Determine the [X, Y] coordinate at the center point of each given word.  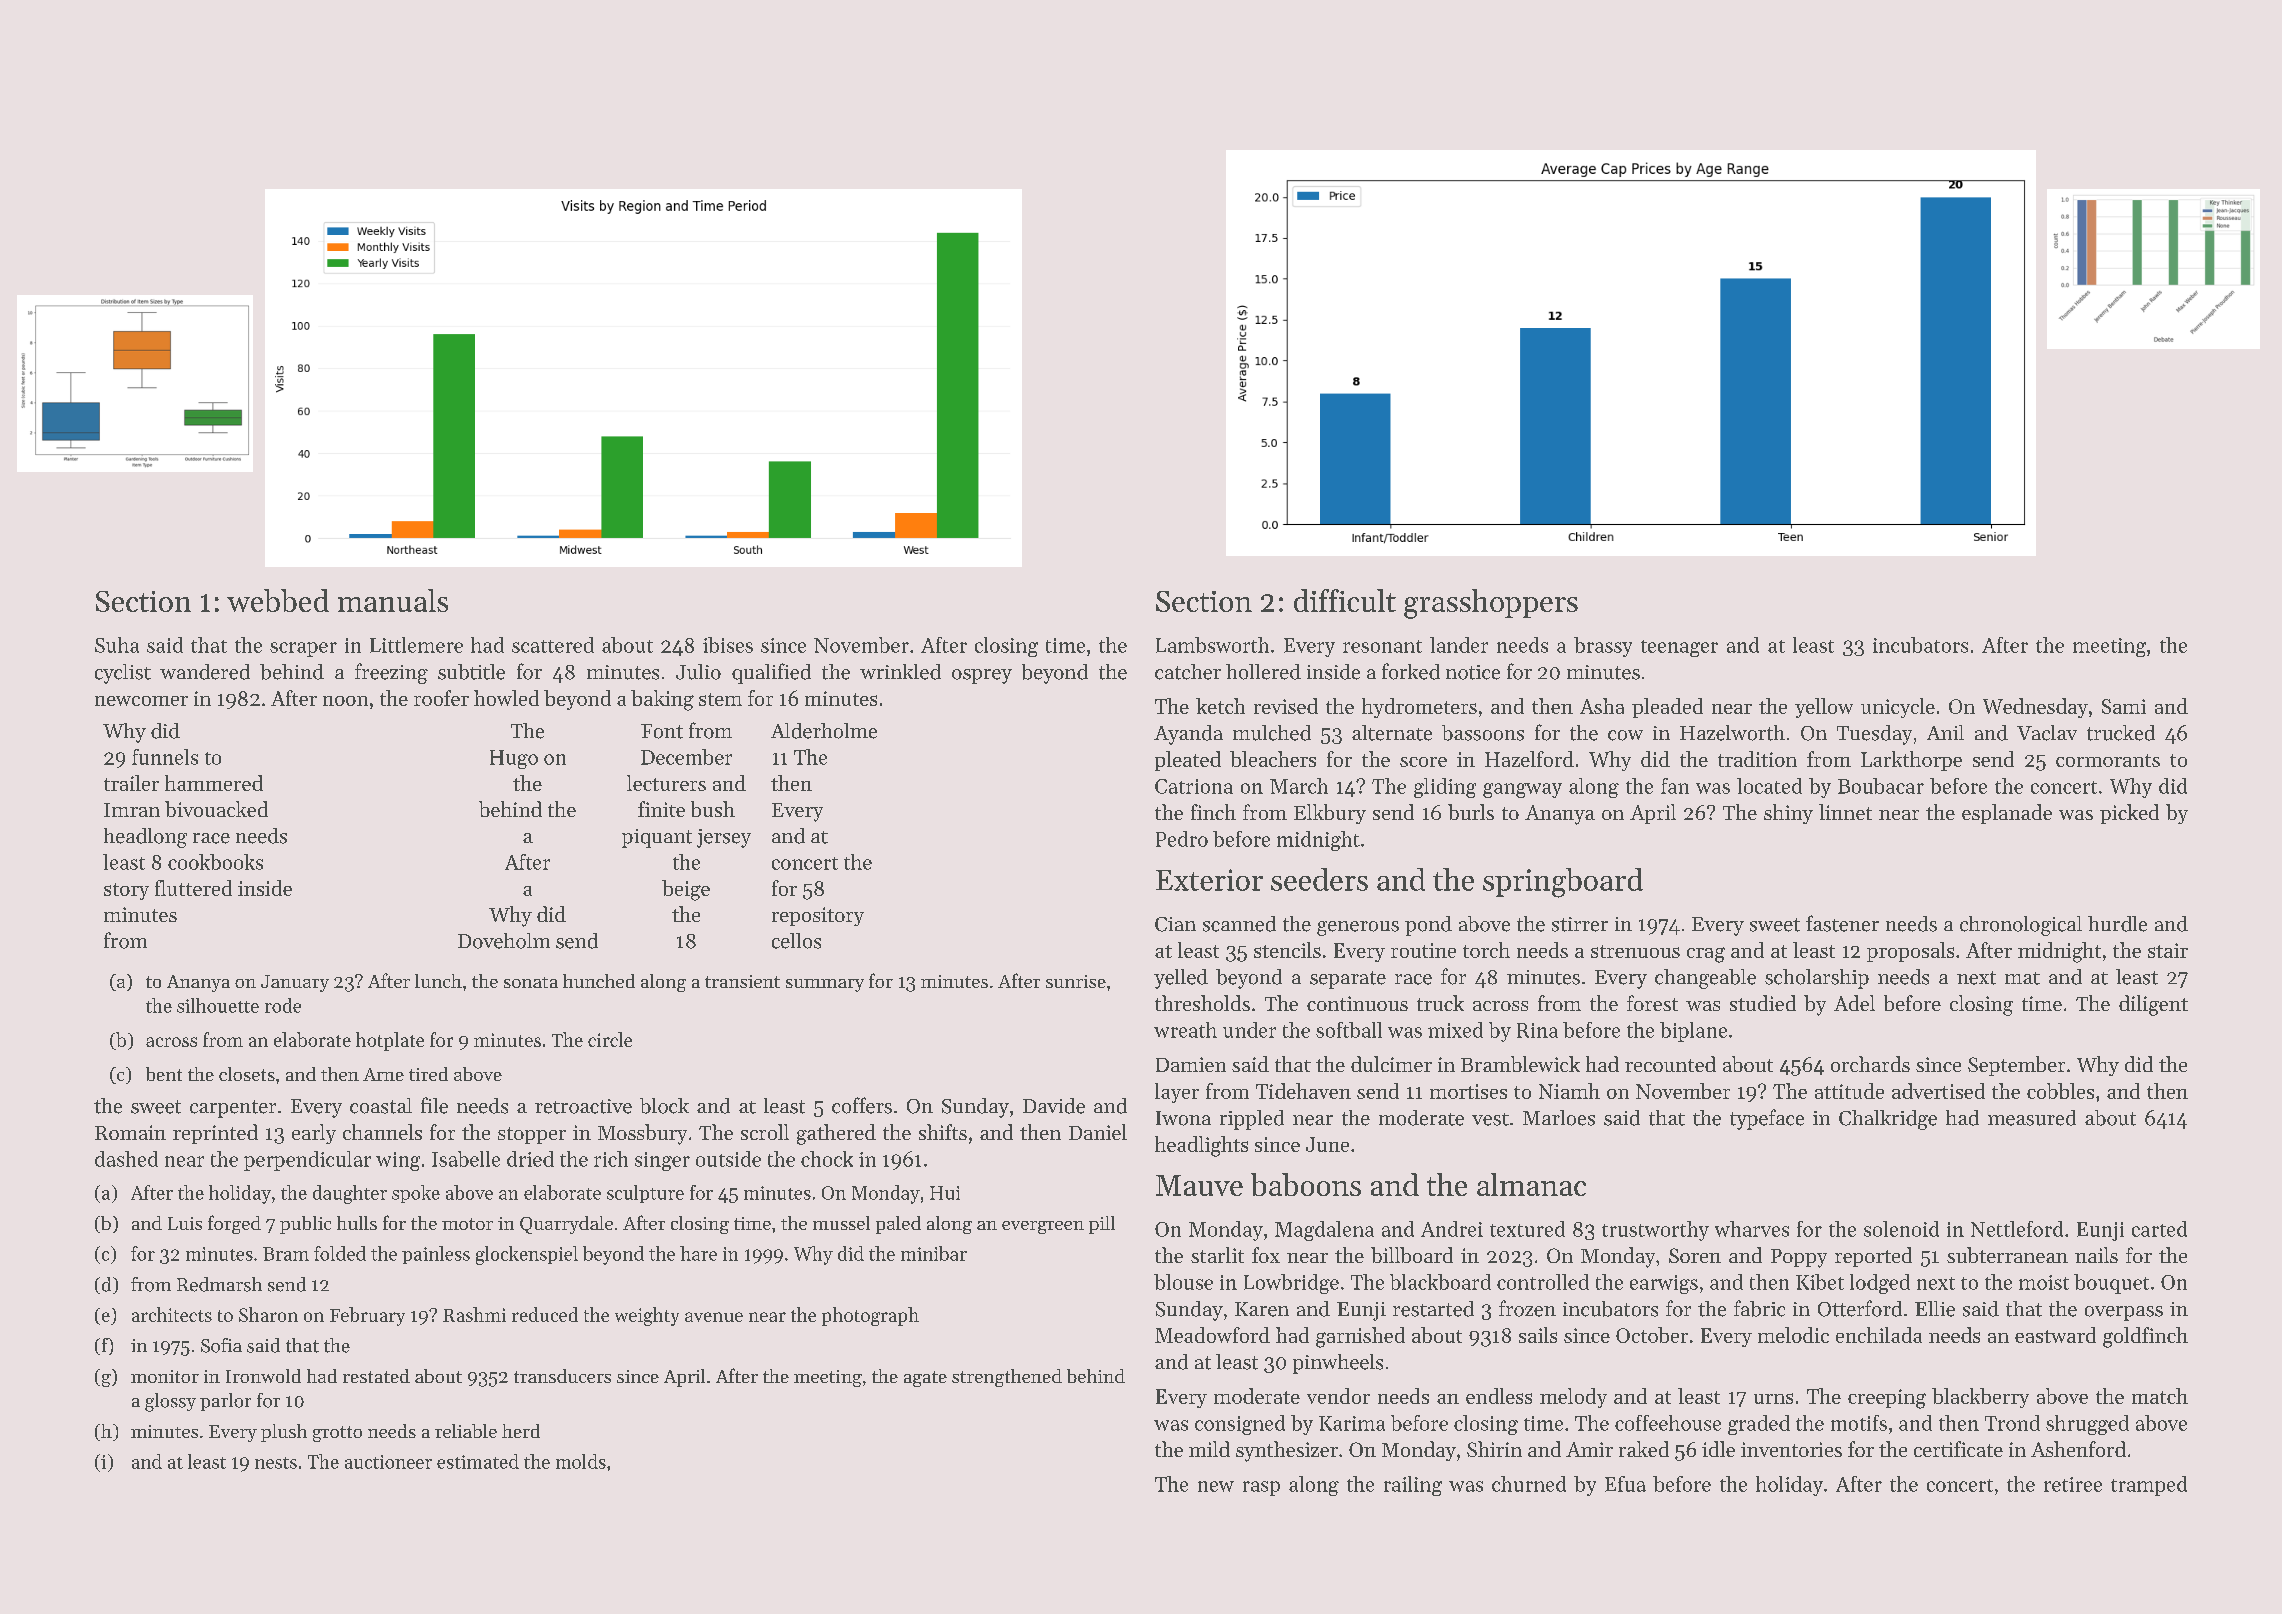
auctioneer [388, 1462]
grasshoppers [1491, 604]
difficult [1345, 600]
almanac [1531, 1184]
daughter [350, 1194]
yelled [1181, 979]
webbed [278, 600]
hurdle [2117, 924]
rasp [1261, 1488]
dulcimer [1391, 1064]
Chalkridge [1888, 1120]
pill [1102, 1225]
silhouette [218, 1005]
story [126, 891]
